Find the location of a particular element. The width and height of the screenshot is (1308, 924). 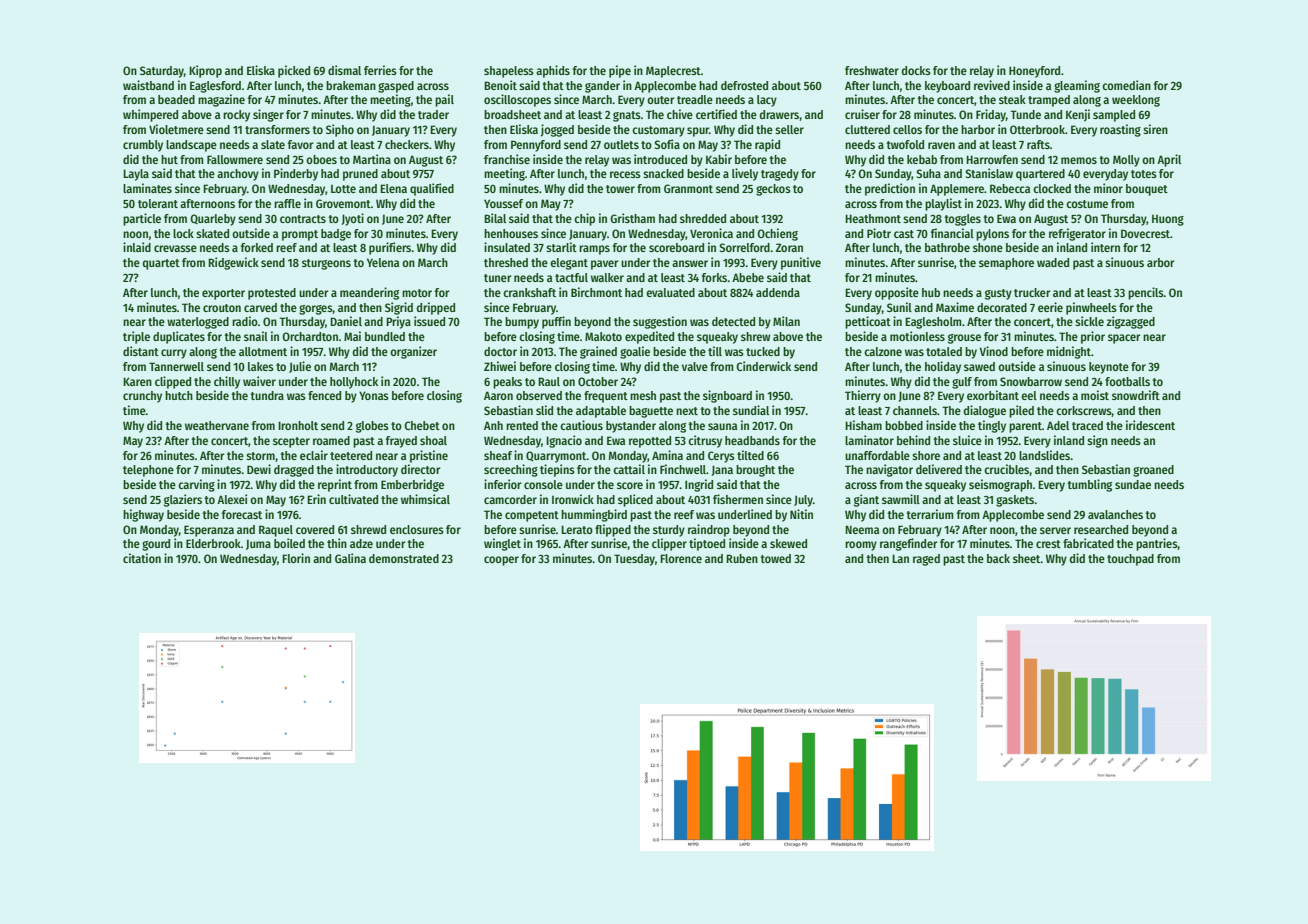

Honeyford is located at coordinates (1034, 72).
